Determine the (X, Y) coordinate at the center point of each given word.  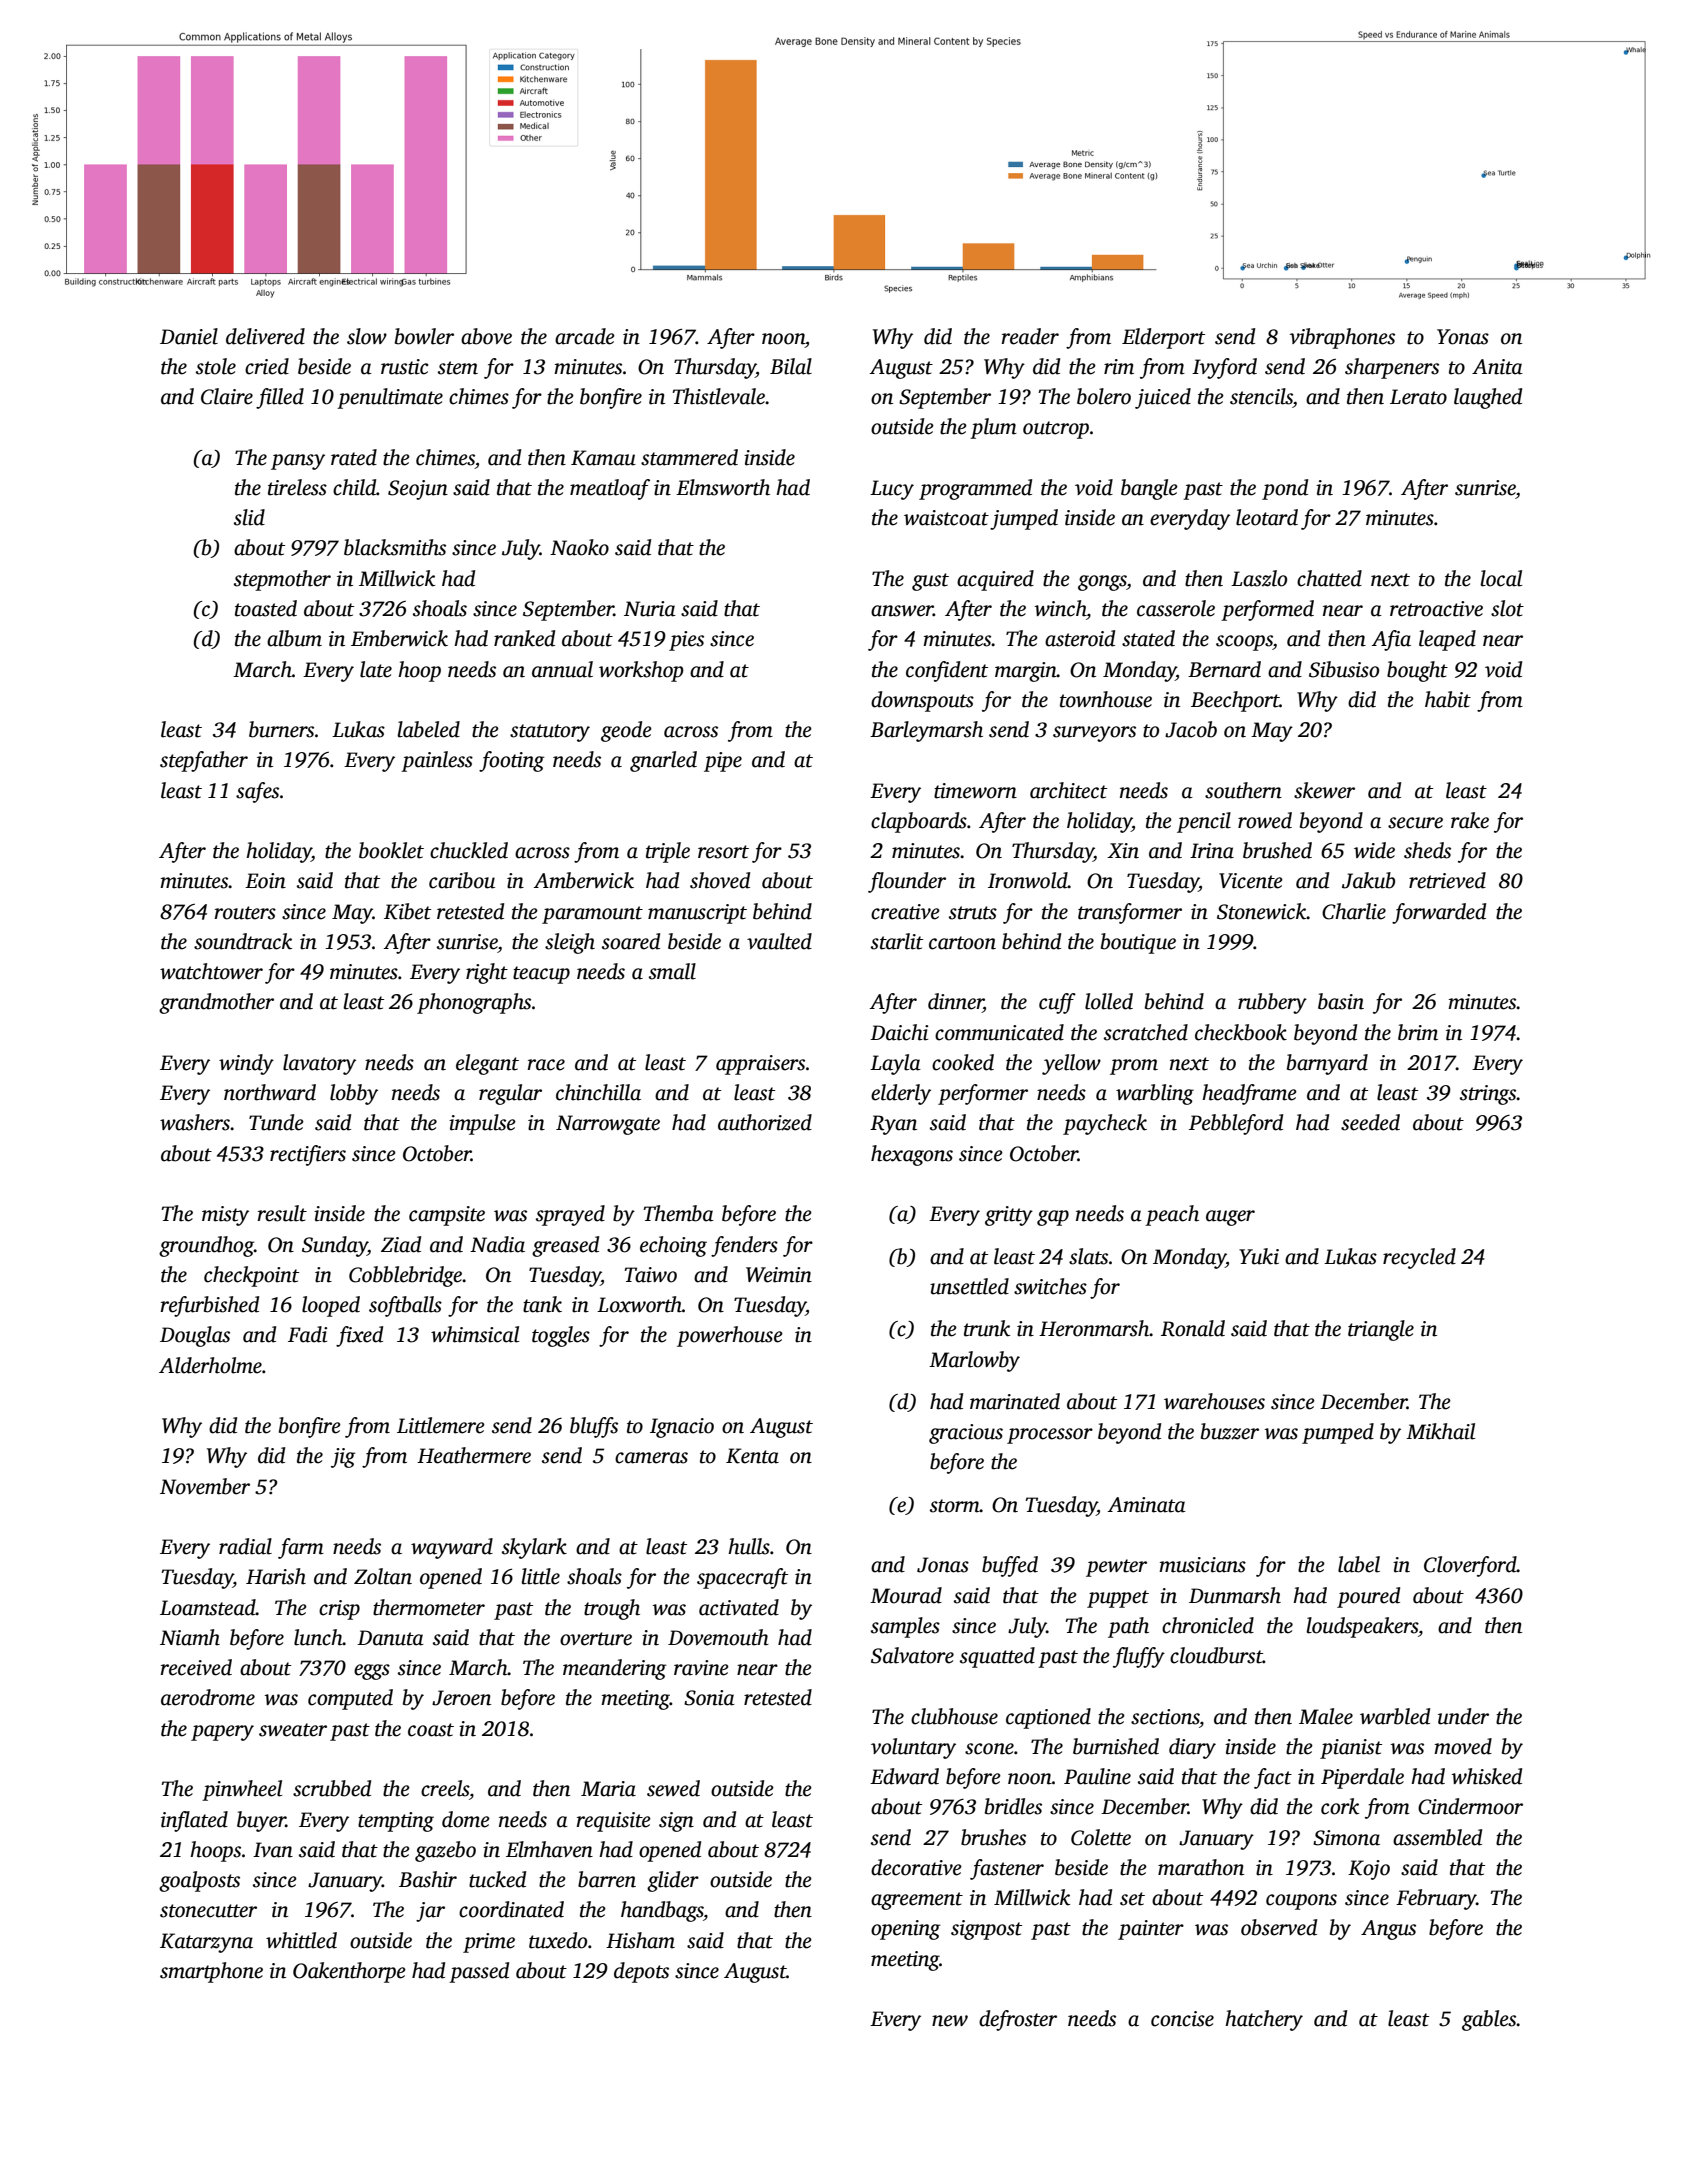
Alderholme (210, 1365)
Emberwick (399, 638)
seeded (1370, 1122)
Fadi (307, 1334)
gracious (966, 1434)
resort (723, 852)
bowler (424, 336)
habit (1448, 699)
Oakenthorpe (349, 1972)
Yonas (1463, 337)
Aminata (1147, 1505)
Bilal (791, 366)
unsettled (969, 1286)
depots (641, 1972)
